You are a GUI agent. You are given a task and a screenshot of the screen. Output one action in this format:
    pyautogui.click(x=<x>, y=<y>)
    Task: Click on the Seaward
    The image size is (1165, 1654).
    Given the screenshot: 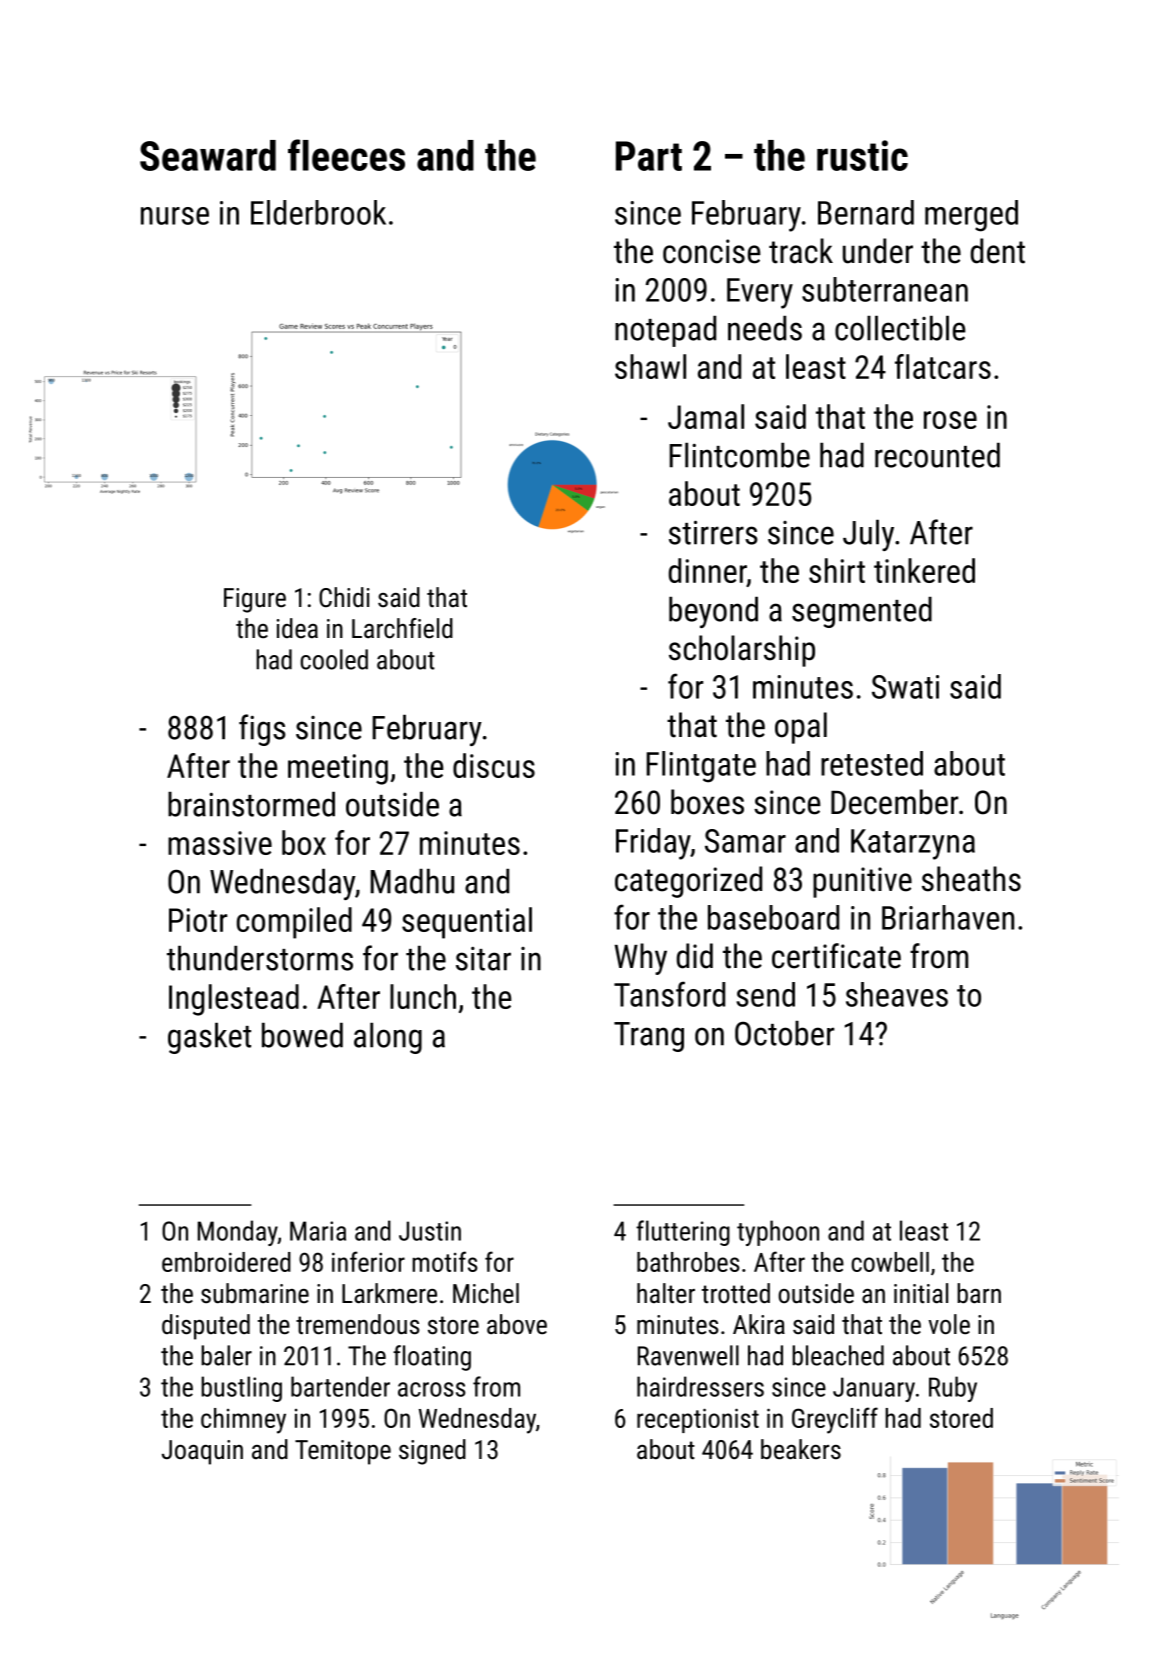 What is the action you would take?
    pyautogui.click(x=208, y=155)
